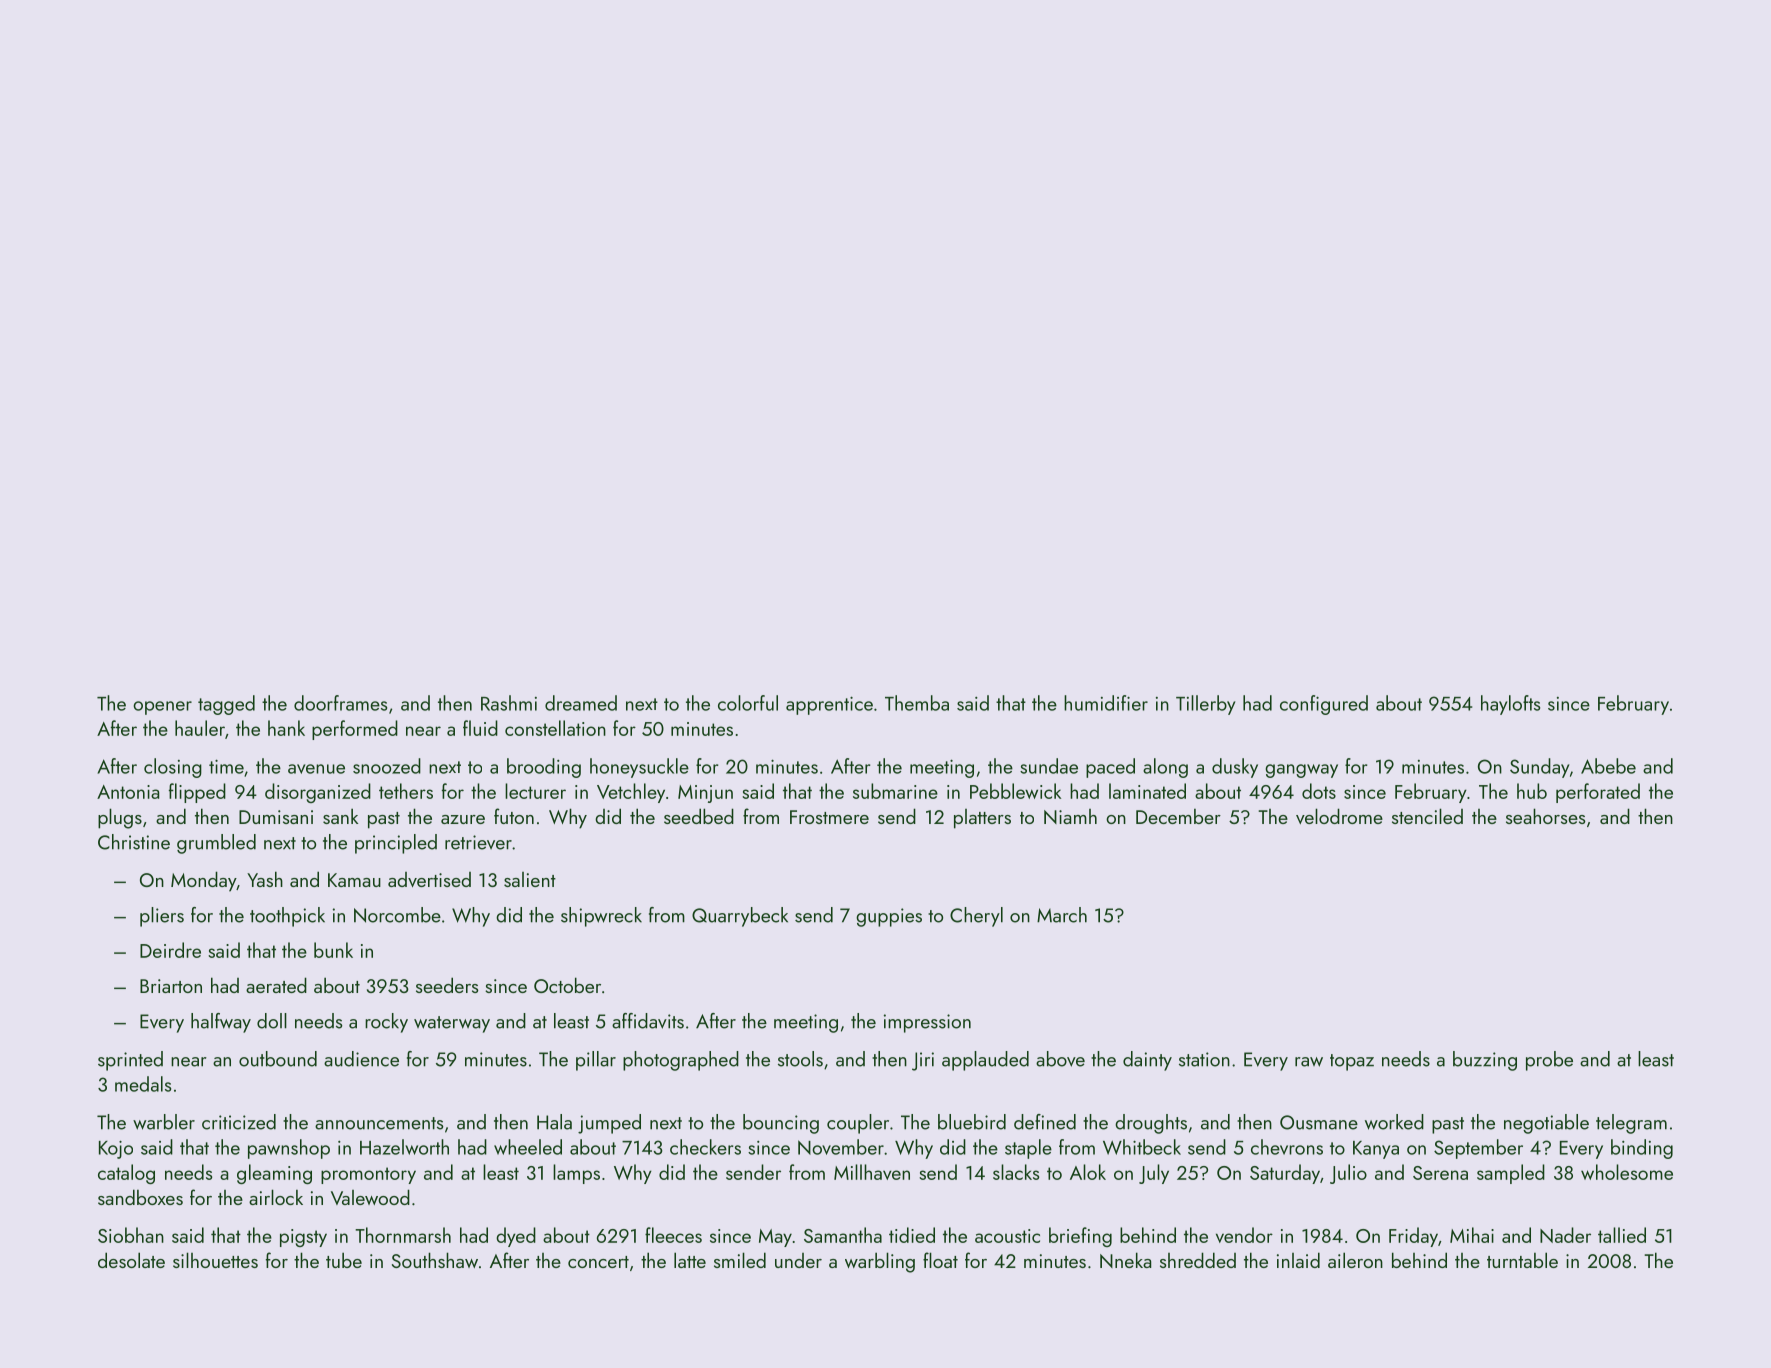  I want to click on seedbed, so click(699, 816).
